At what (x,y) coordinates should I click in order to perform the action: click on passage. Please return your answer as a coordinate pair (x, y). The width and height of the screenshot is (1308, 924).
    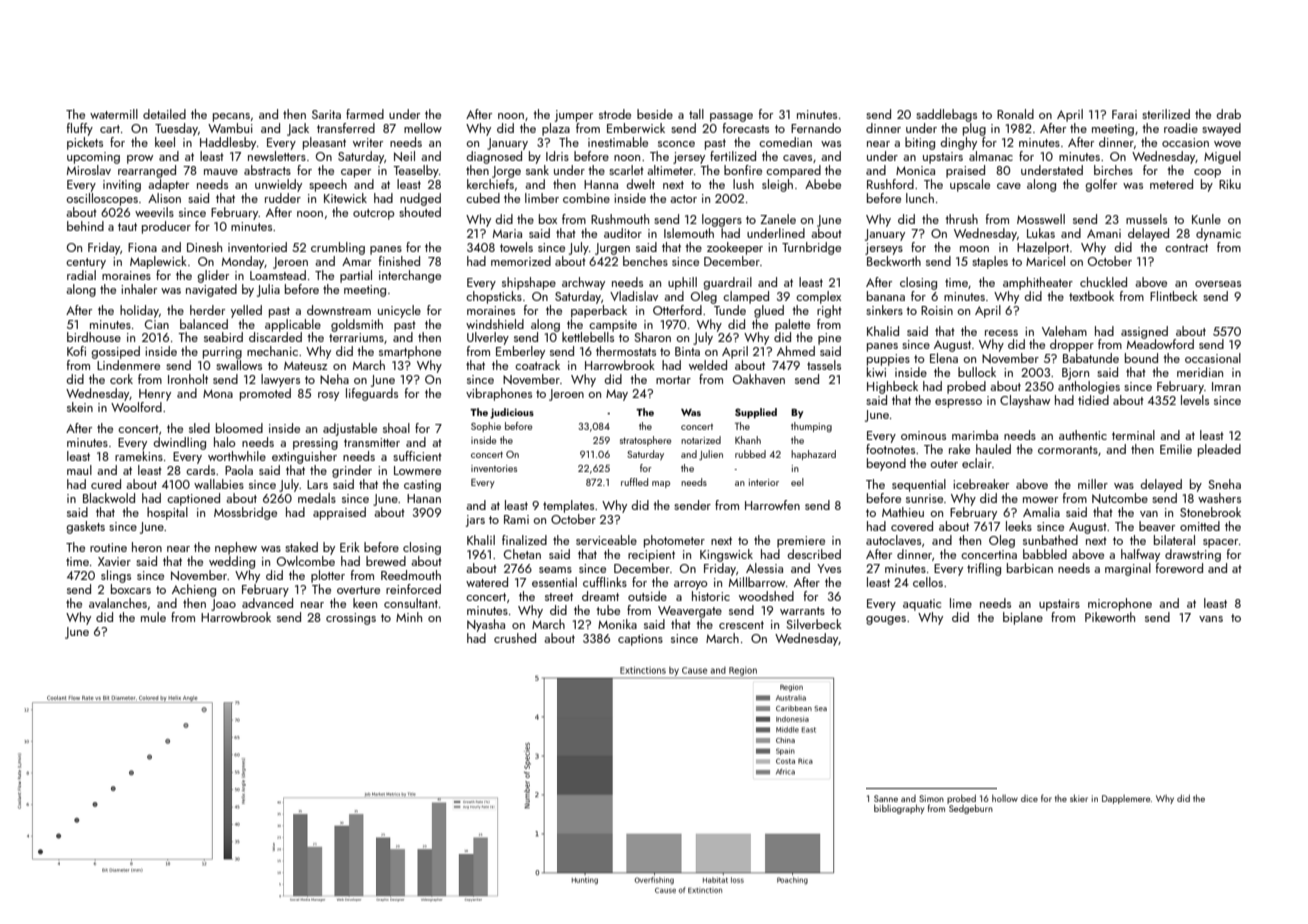
    Looking at the image, I should click on (731, 117).
